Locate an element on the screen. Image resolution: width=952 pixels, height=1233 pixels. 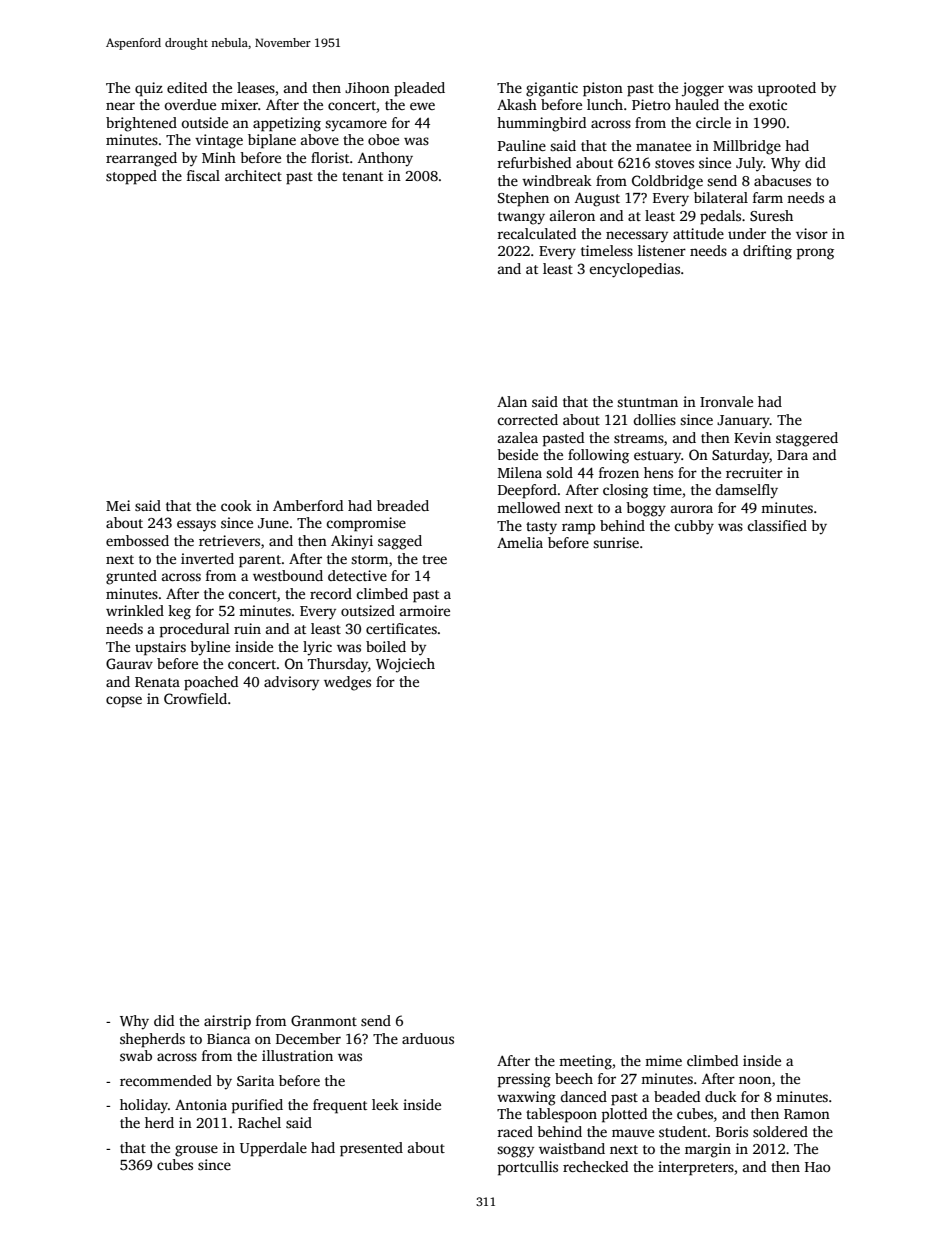
swab is located at coordinates (136, 1055).
